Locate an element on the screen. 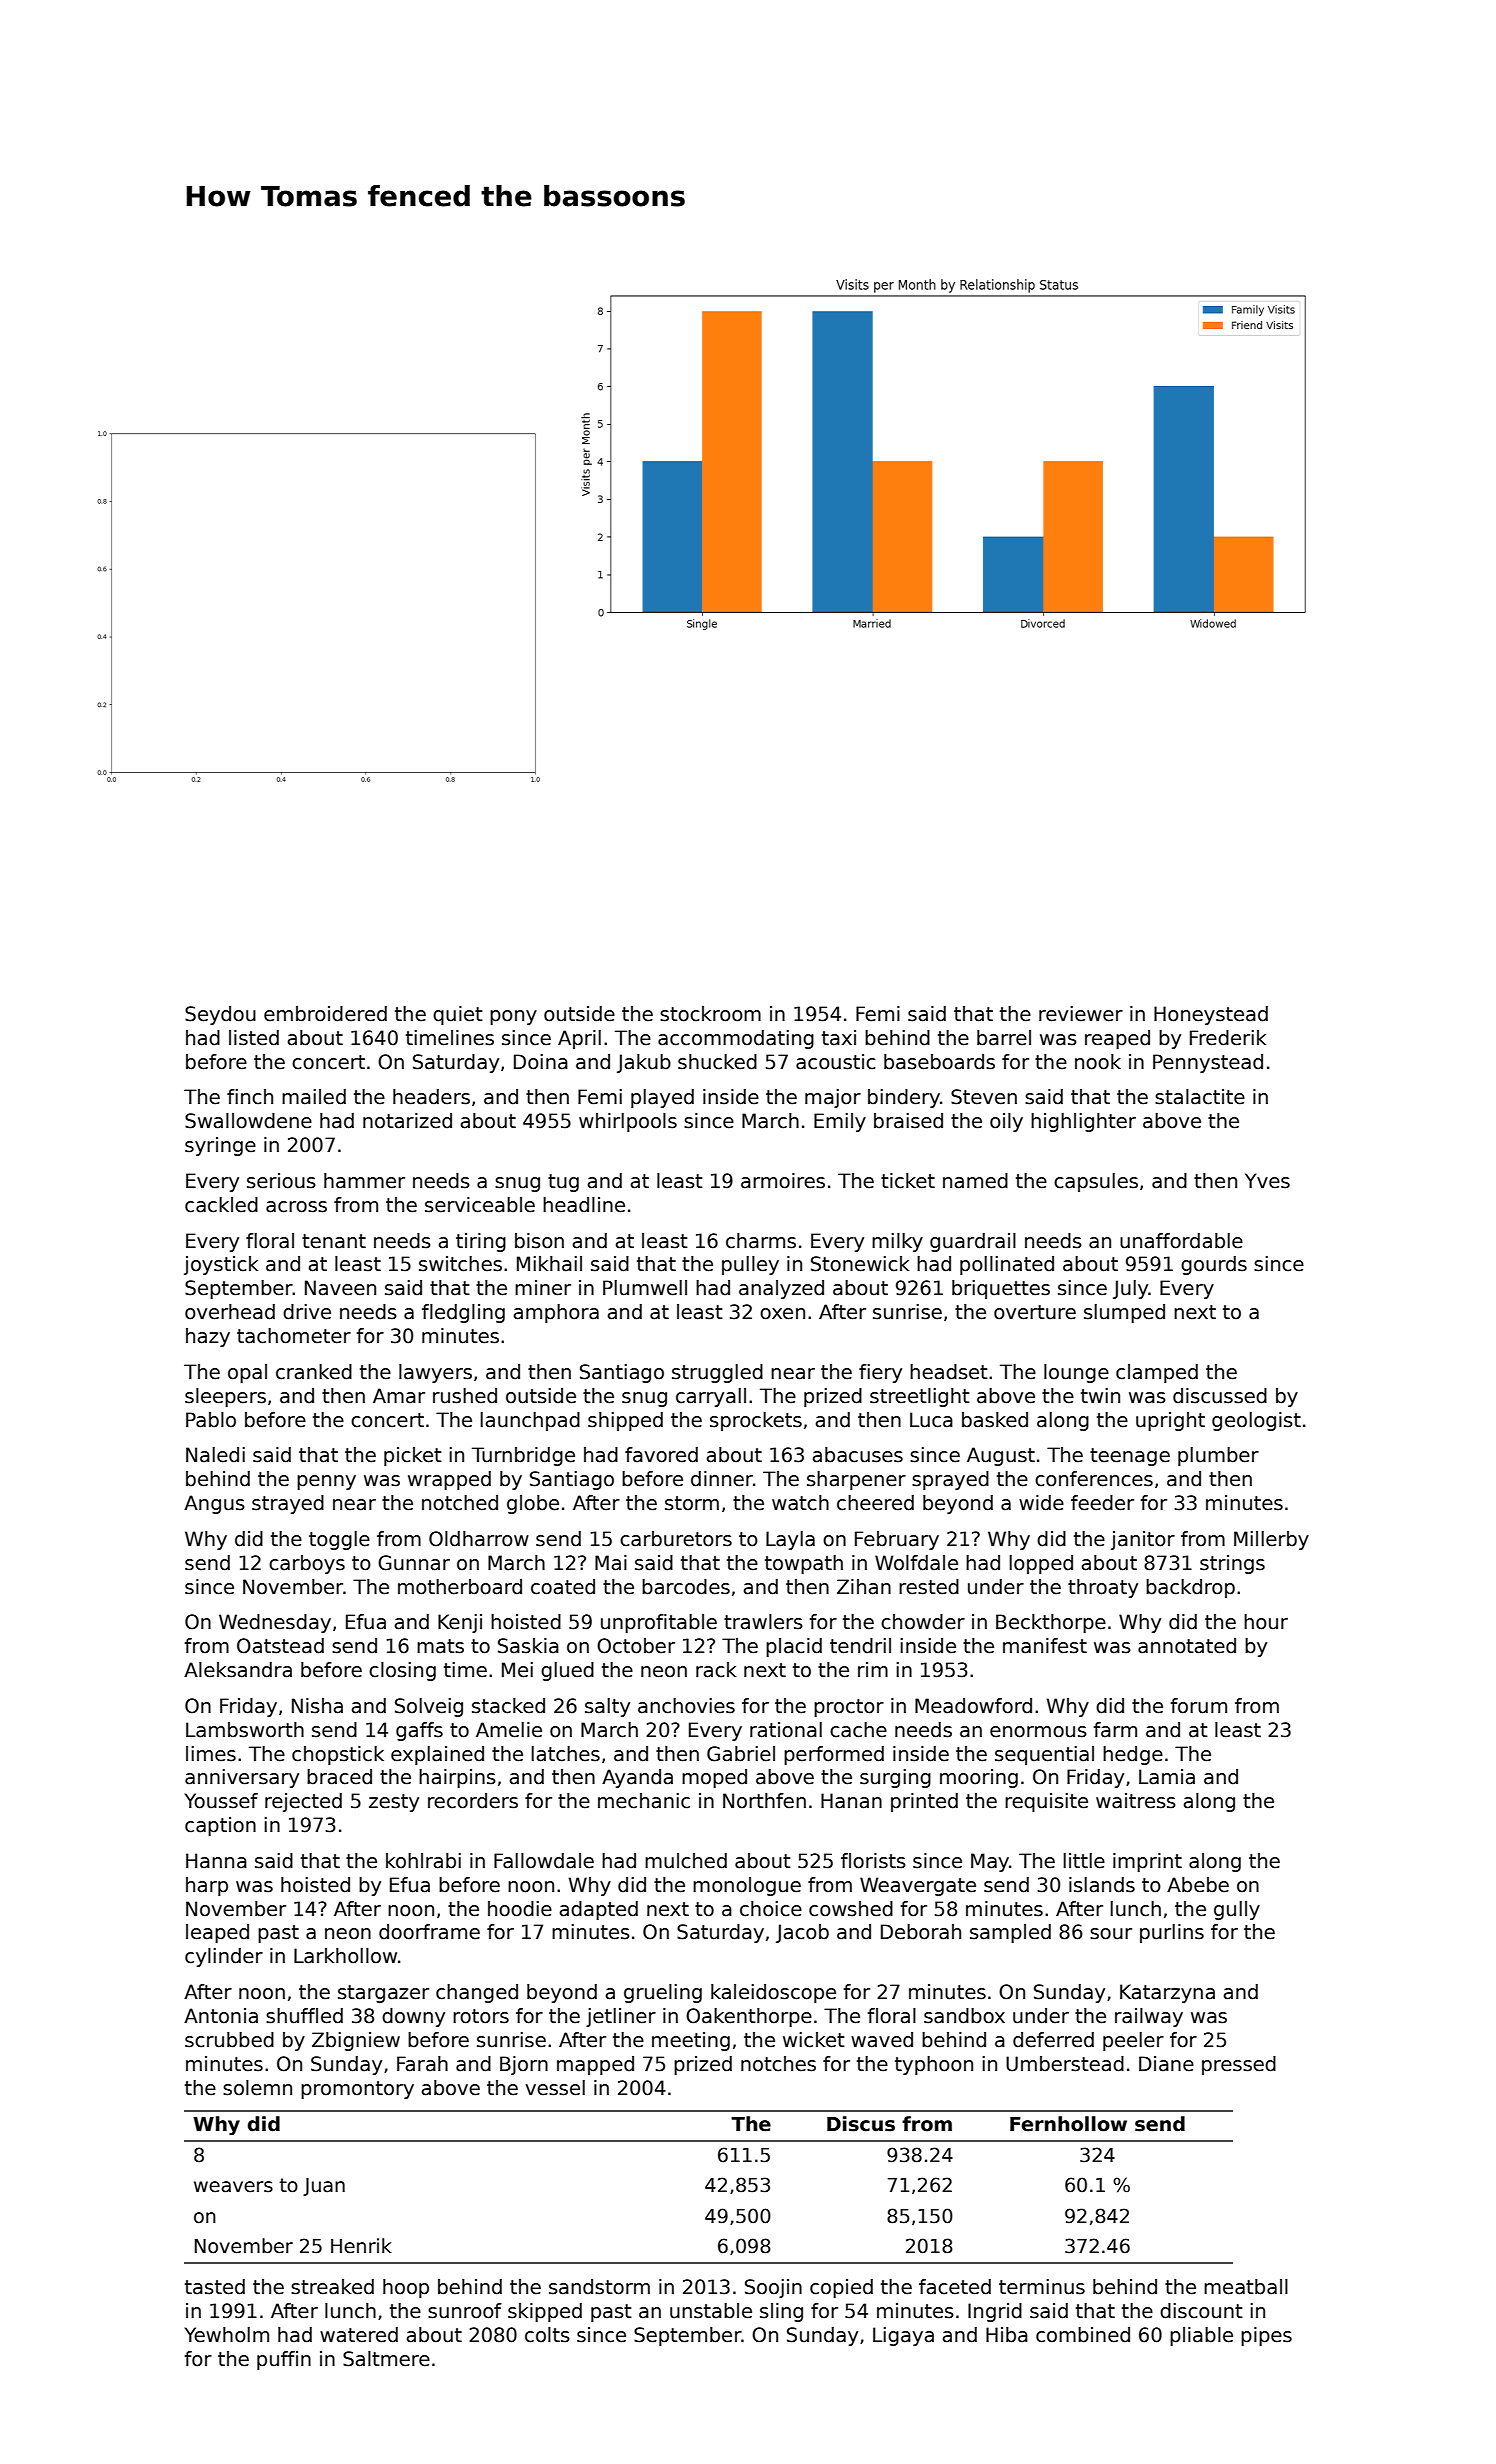  skipped is located at coordinates (545, 2312).
